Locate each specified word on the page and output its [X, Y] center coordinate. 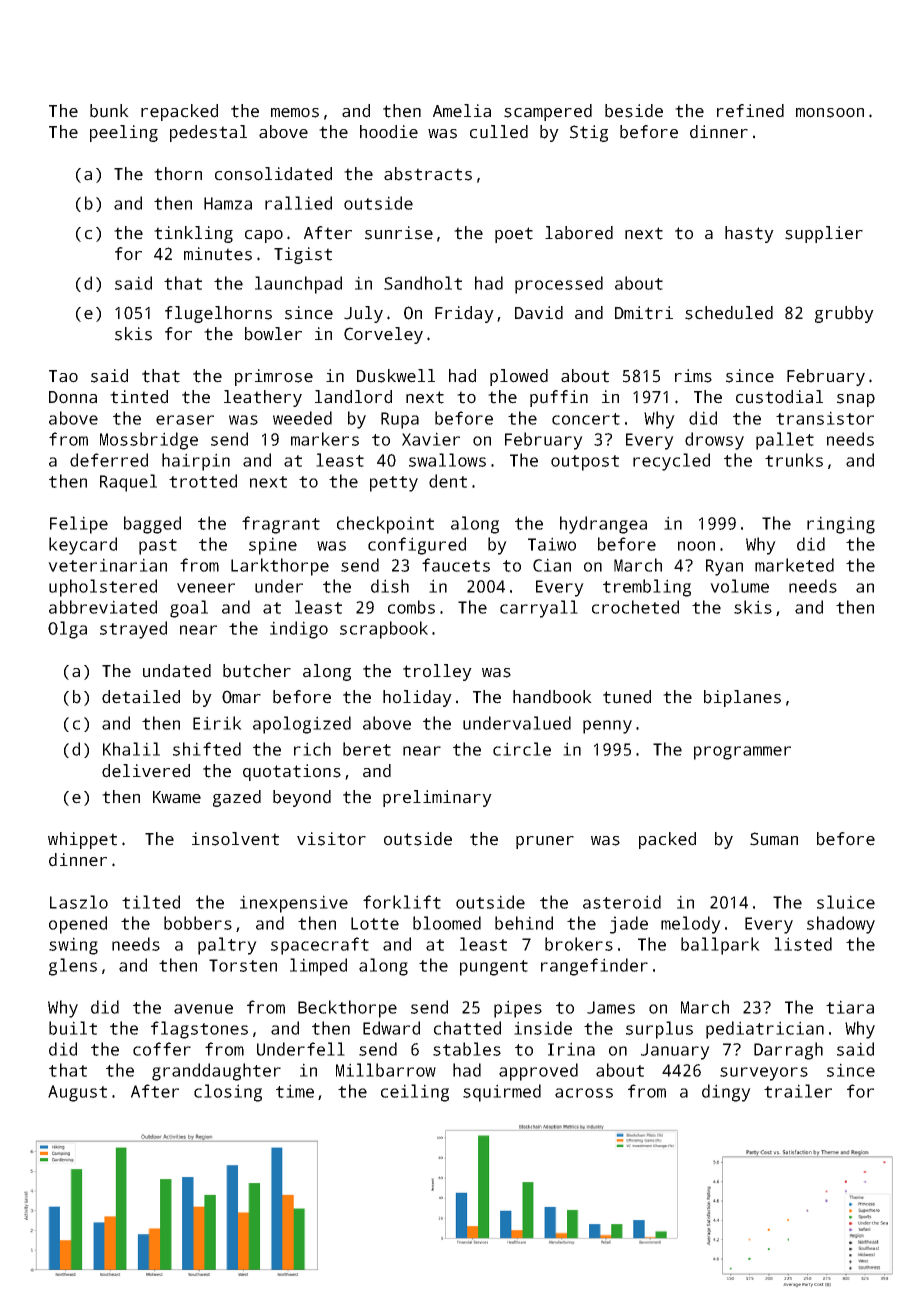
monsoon [830, 113]
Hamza [228, 203]
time [295, 1091]
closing [228, 1093]
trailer [798, 1091]
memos [295, 113]
